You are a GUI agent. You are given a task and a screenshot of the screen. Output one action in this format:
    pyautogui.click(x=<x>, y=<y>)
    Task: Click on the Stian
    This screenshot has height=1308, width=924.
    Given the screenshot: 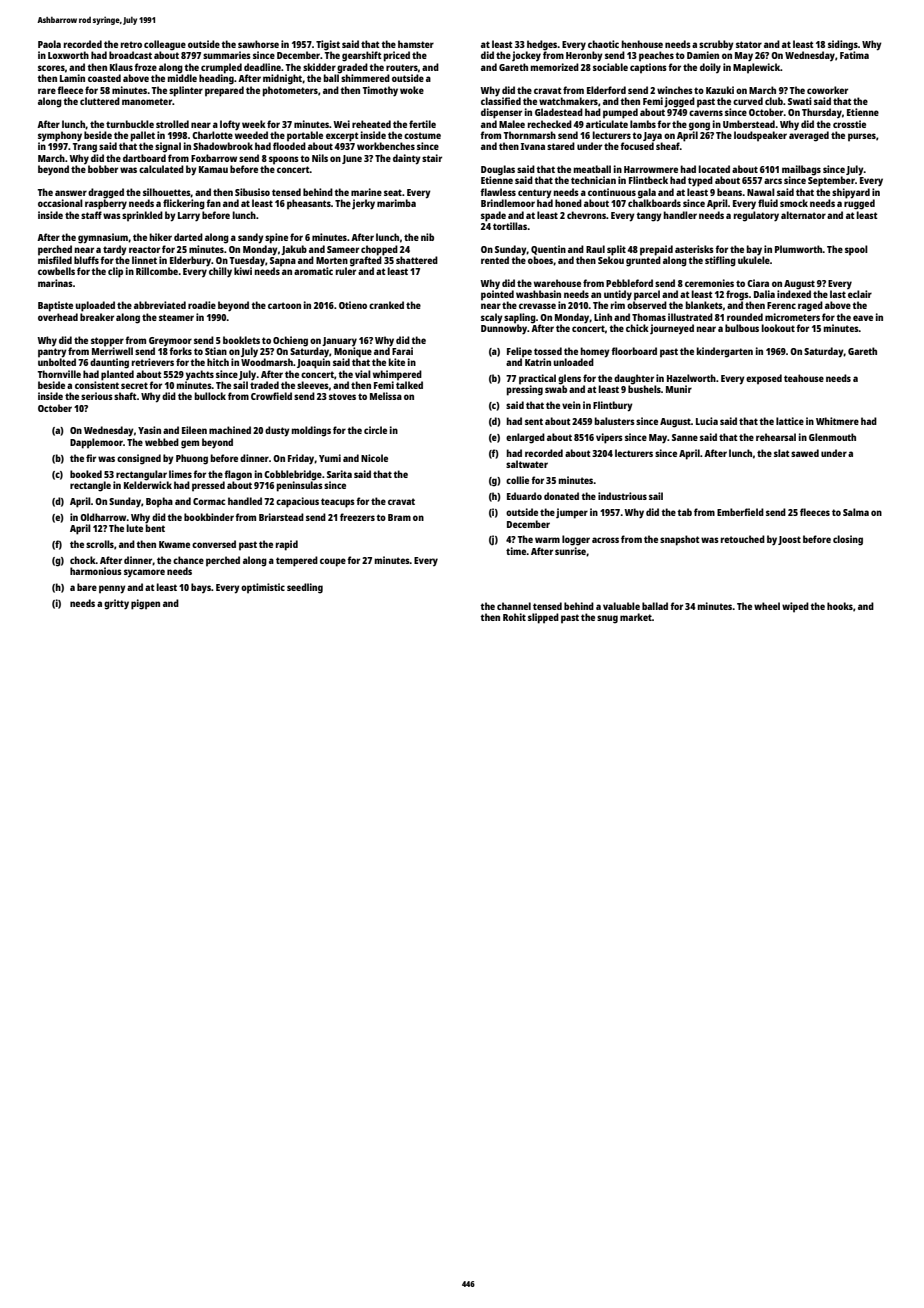 What is the action you would take?
    pyautogui.click(x=216, y=351)
